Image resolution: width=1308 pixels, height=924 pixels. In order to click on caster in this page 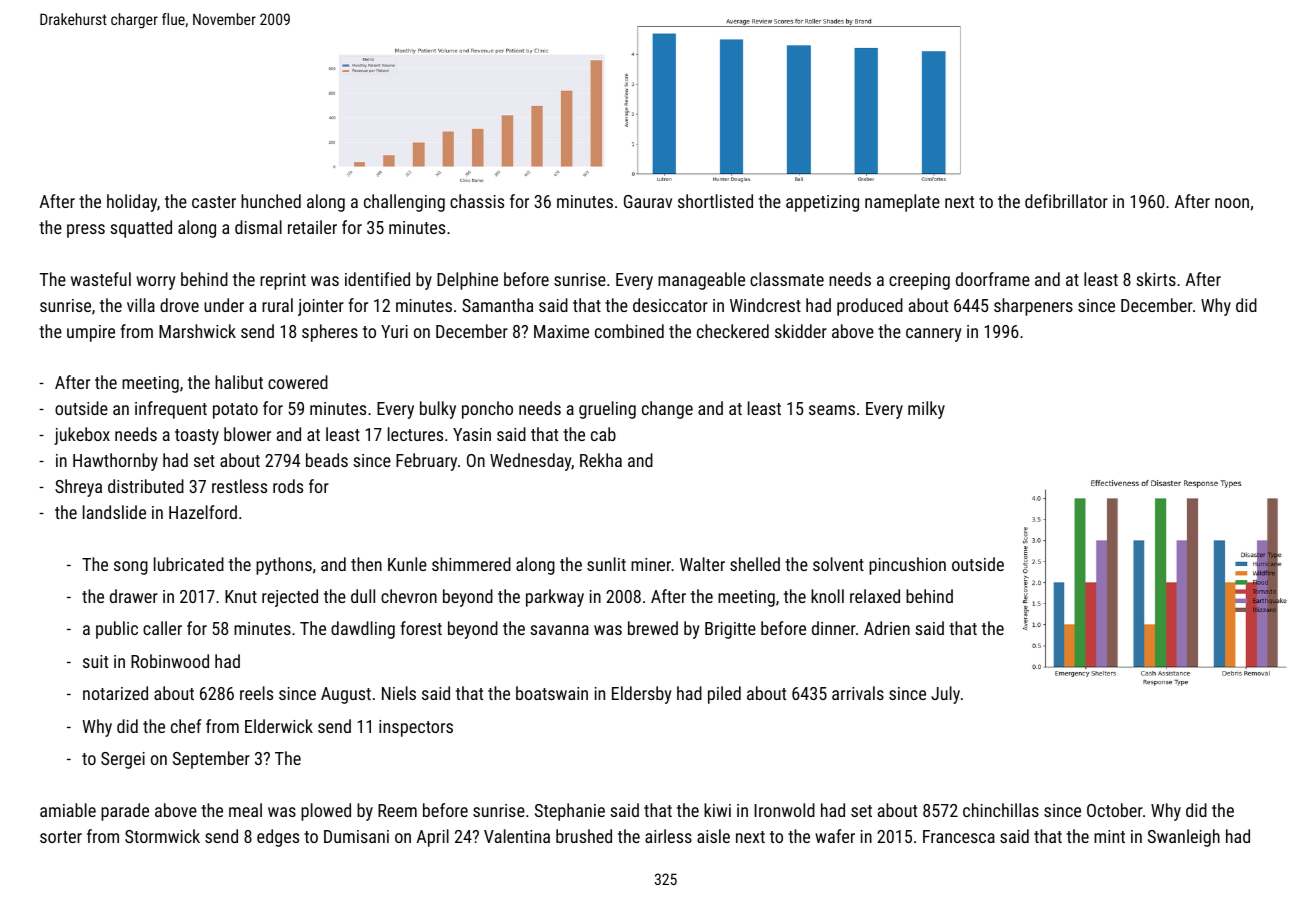, I will do `click(214, 202)`.
